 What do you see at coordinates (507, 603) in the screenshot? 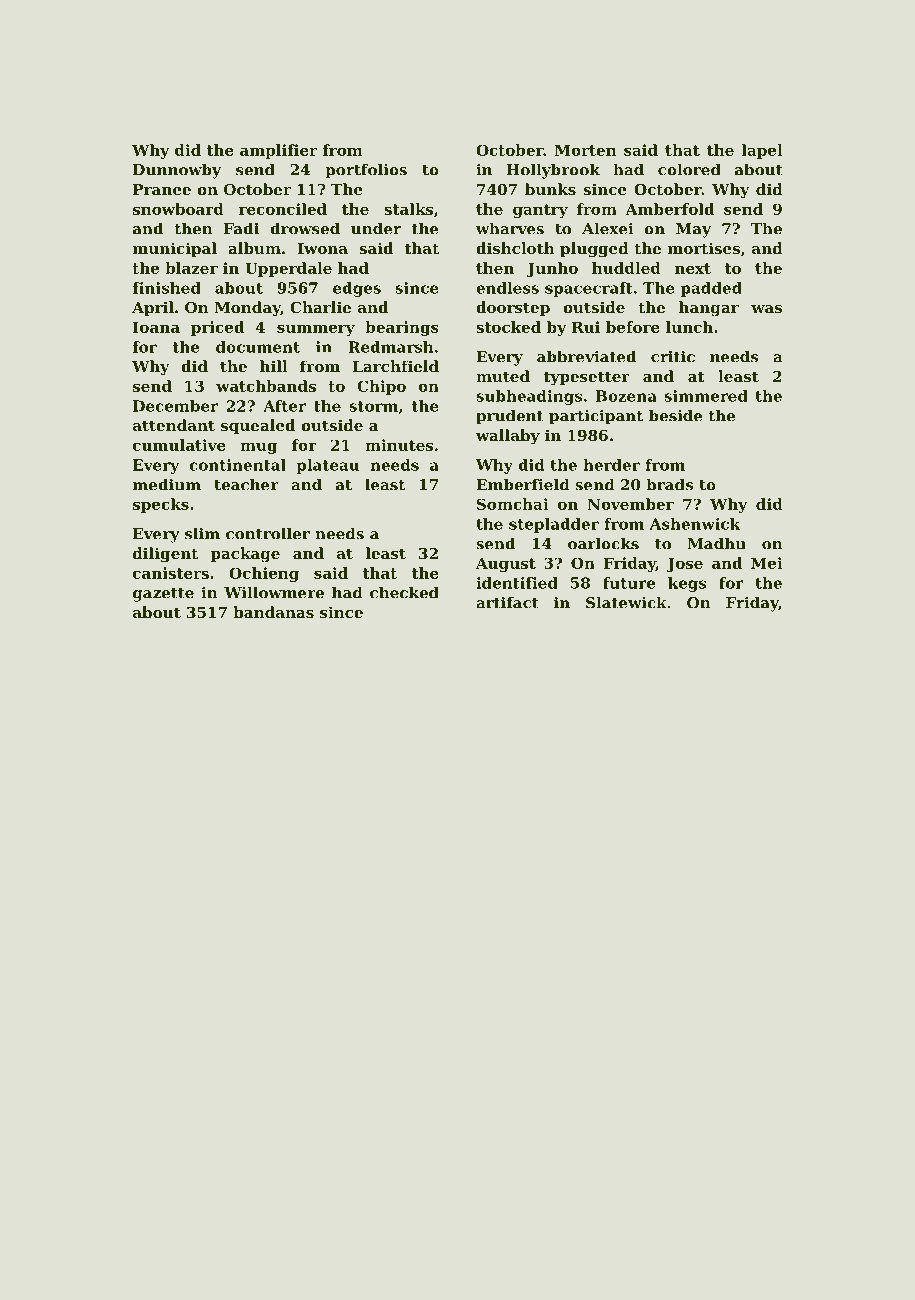
I see `artifact` at bounding box center [507, 603].
